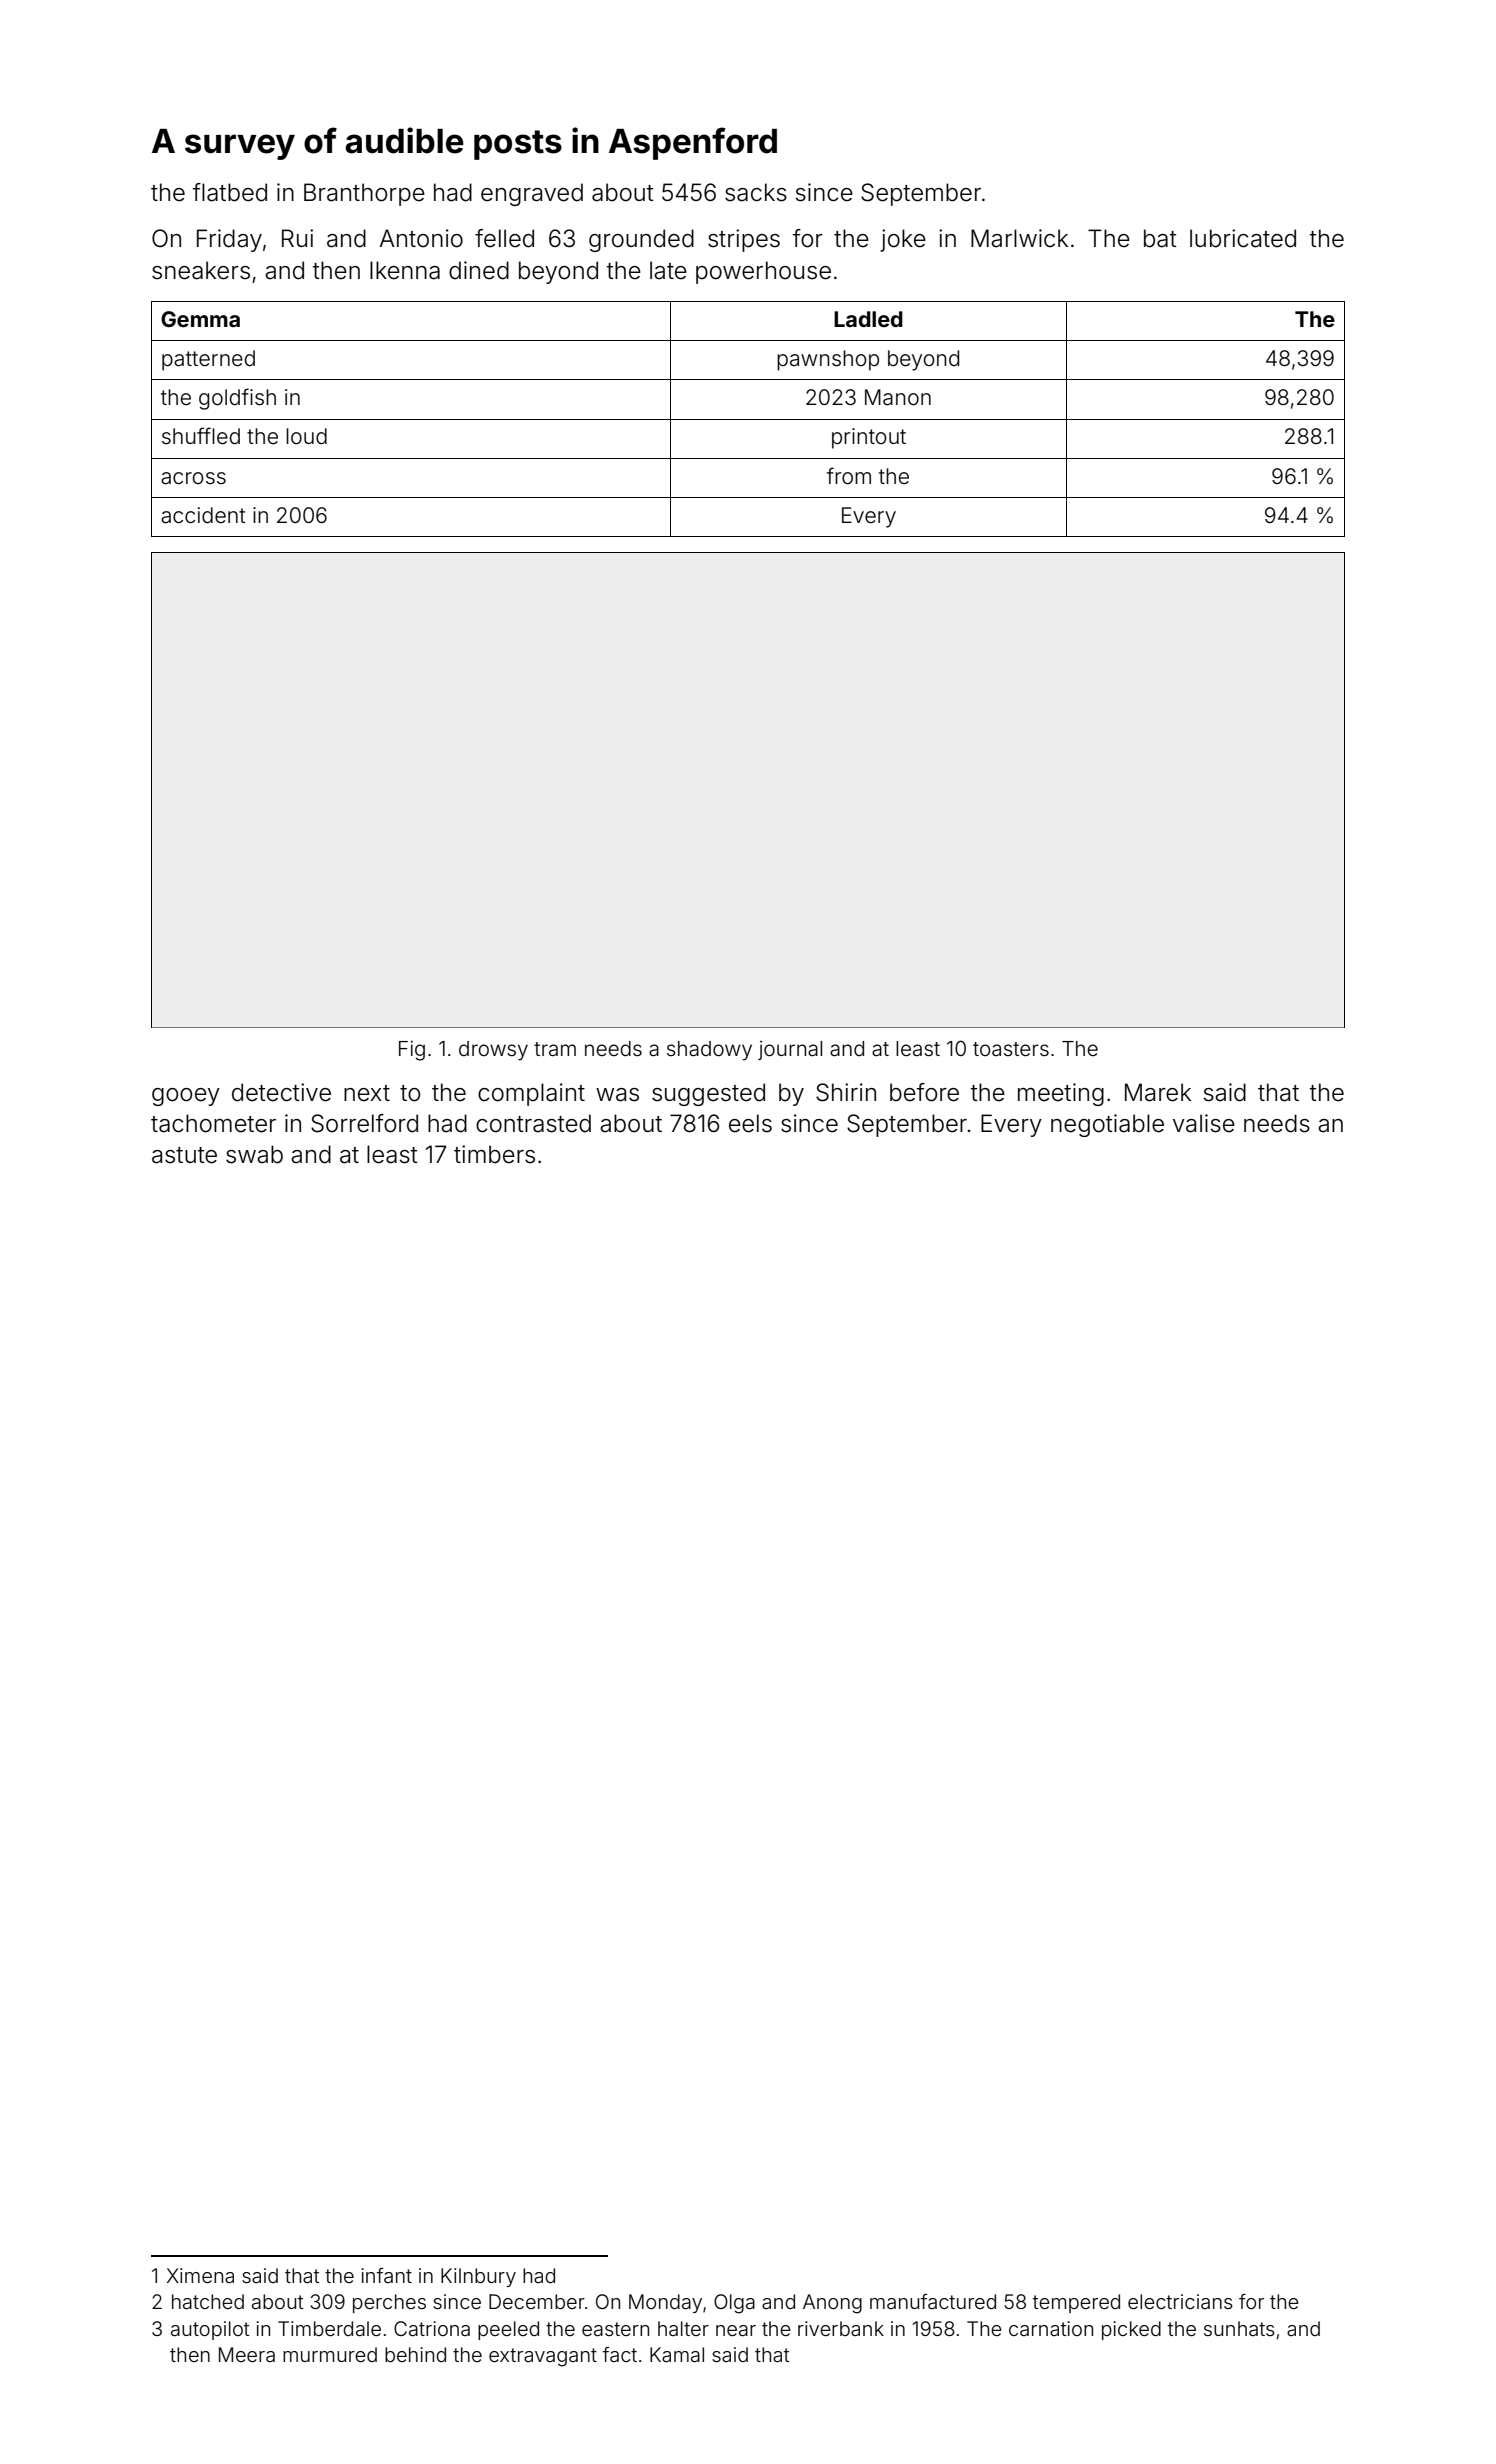  I want to click on Kamal, so click(677, 2354).
